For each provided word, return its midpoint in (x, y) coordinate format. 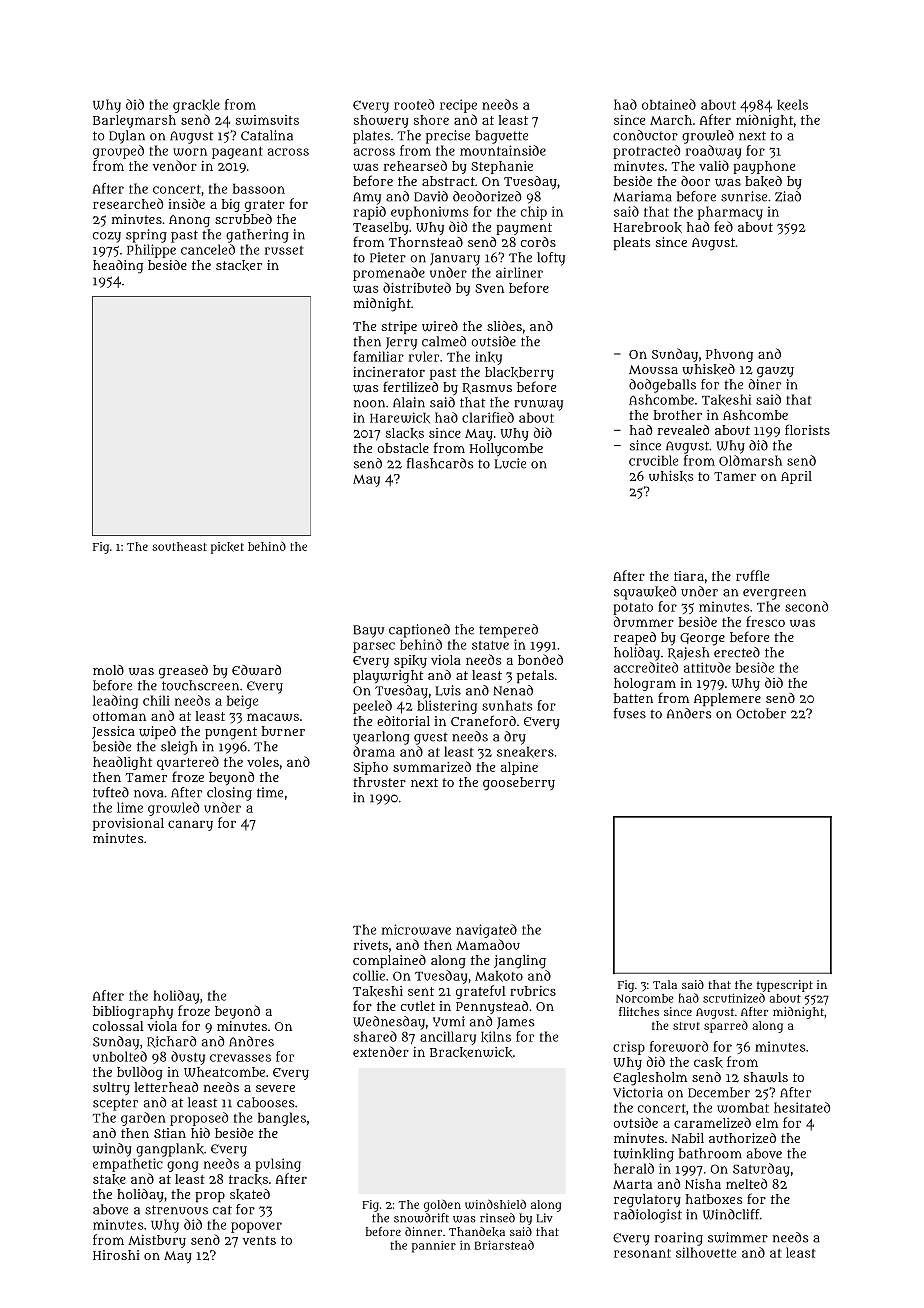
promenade (389, 274)
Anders (689, 713)
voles (263, 762)
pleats (631, 243)
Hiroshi (116, 1255)
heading (118, 267)
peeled (372, 707)
